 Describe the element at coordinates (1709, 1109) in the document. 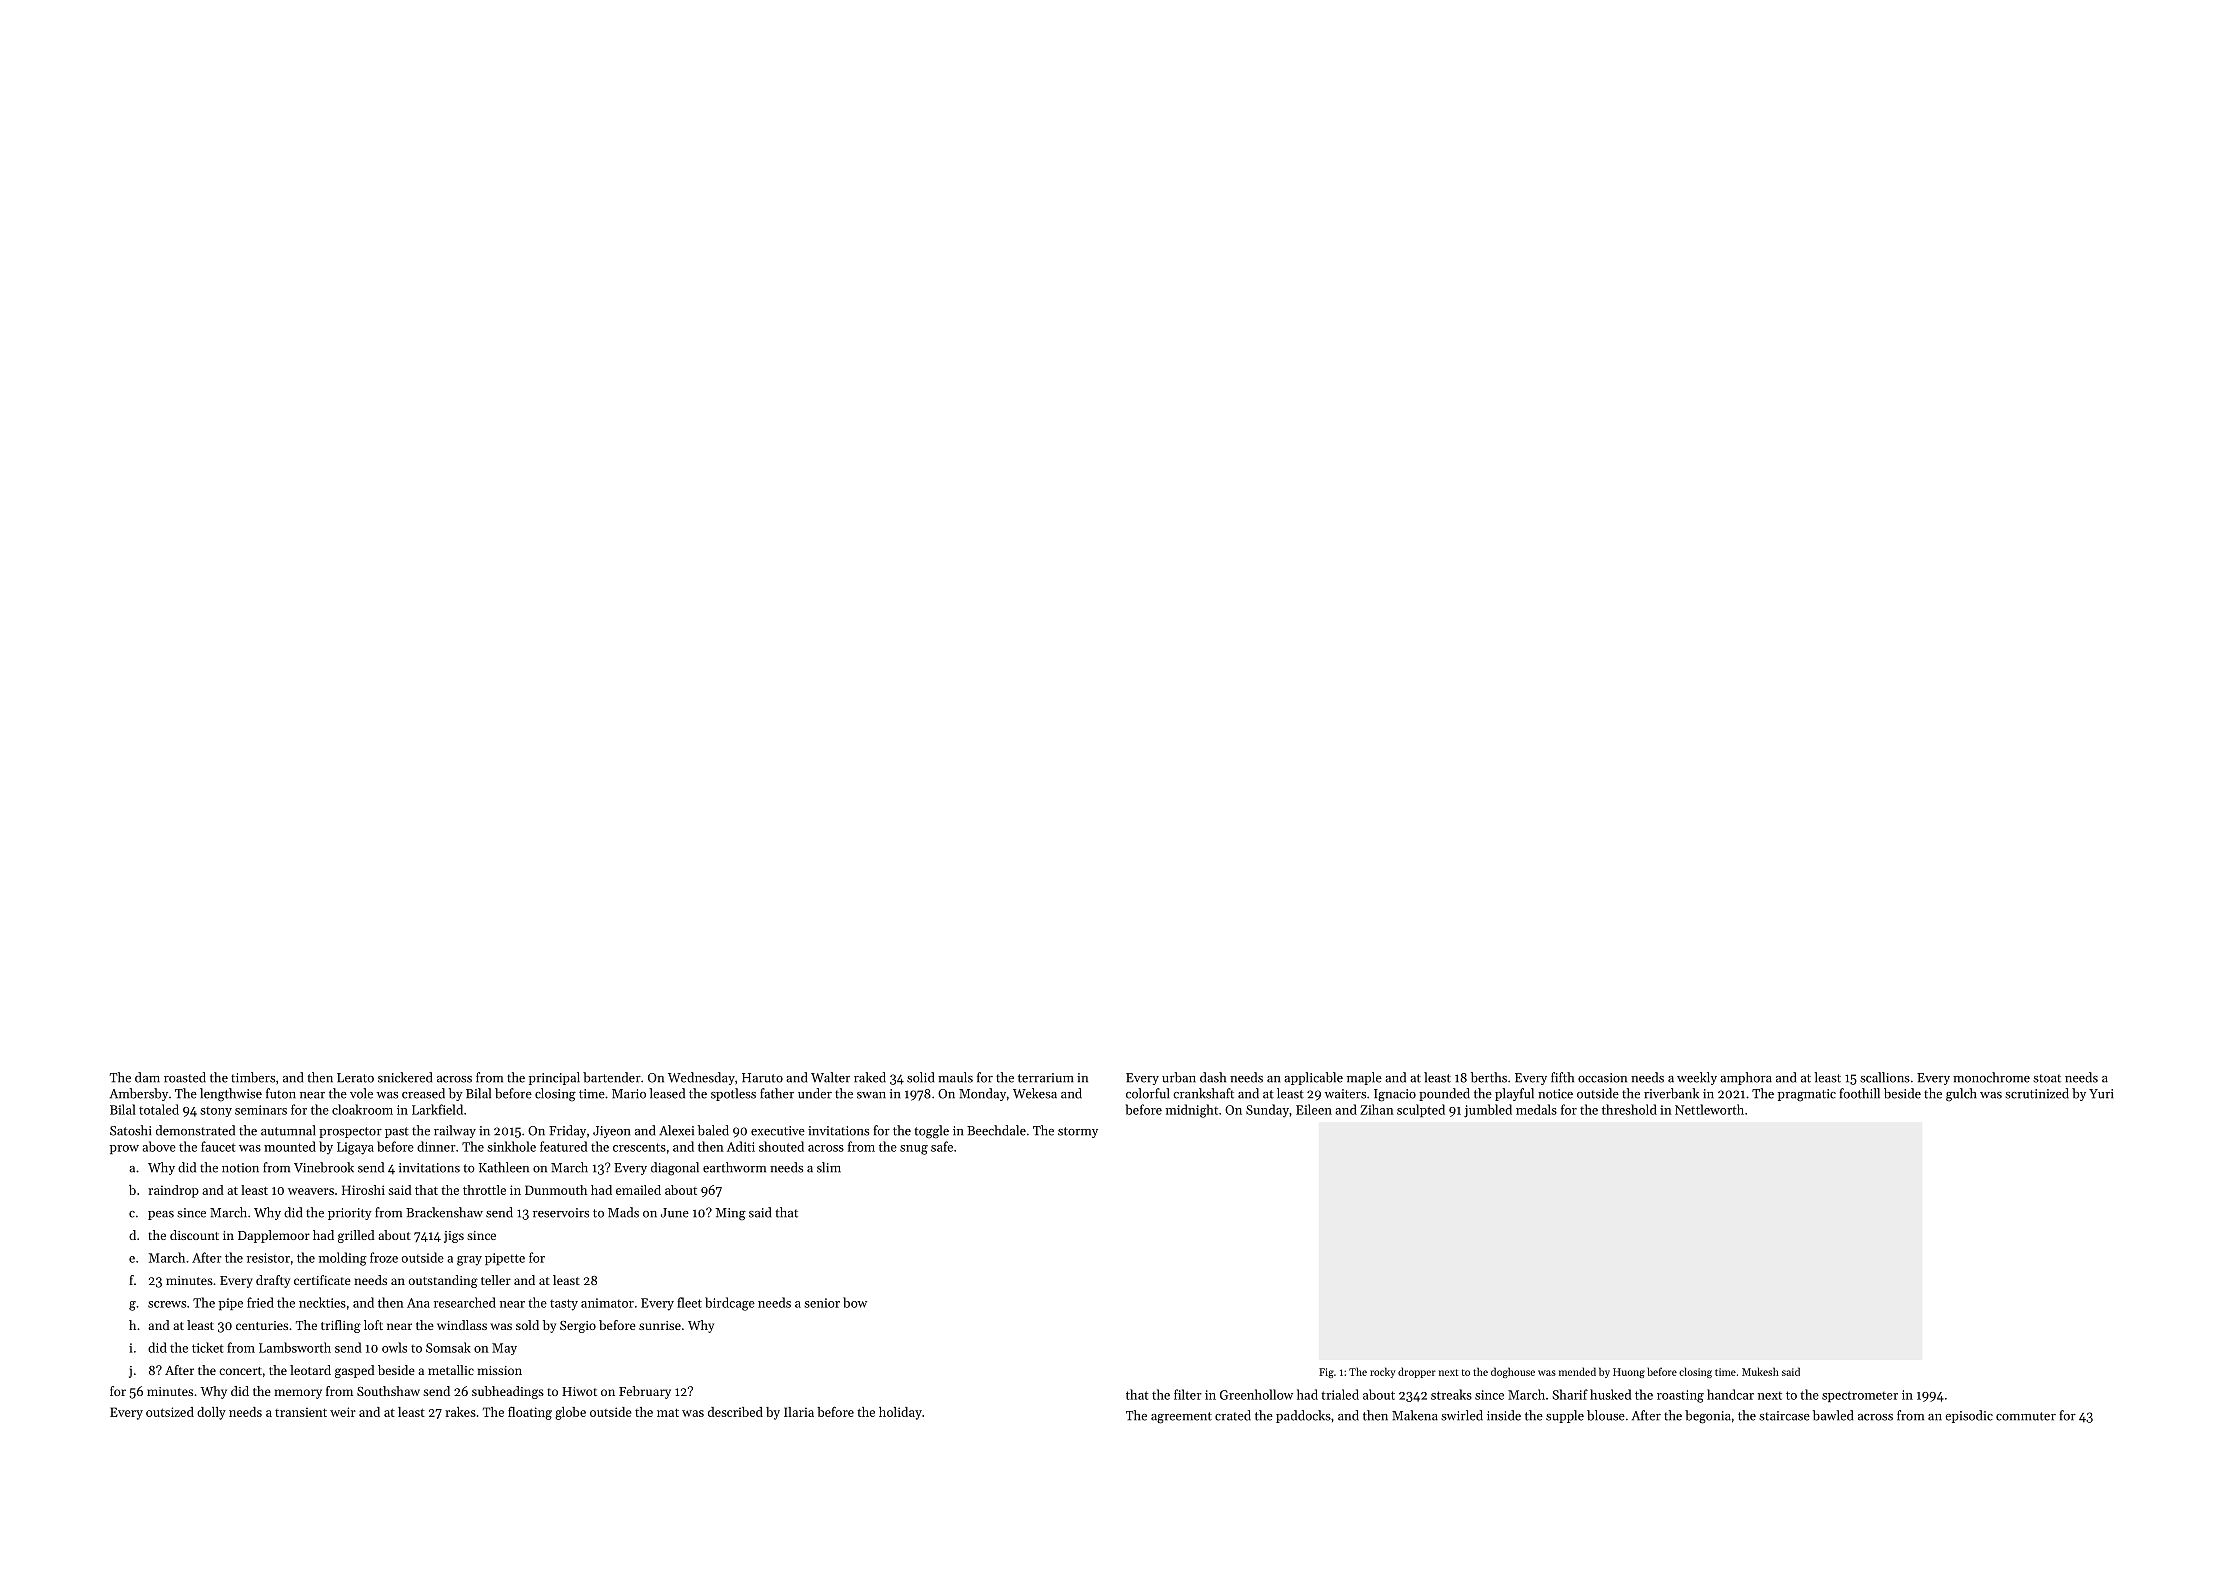

I see `Nettleworth` at that location.
